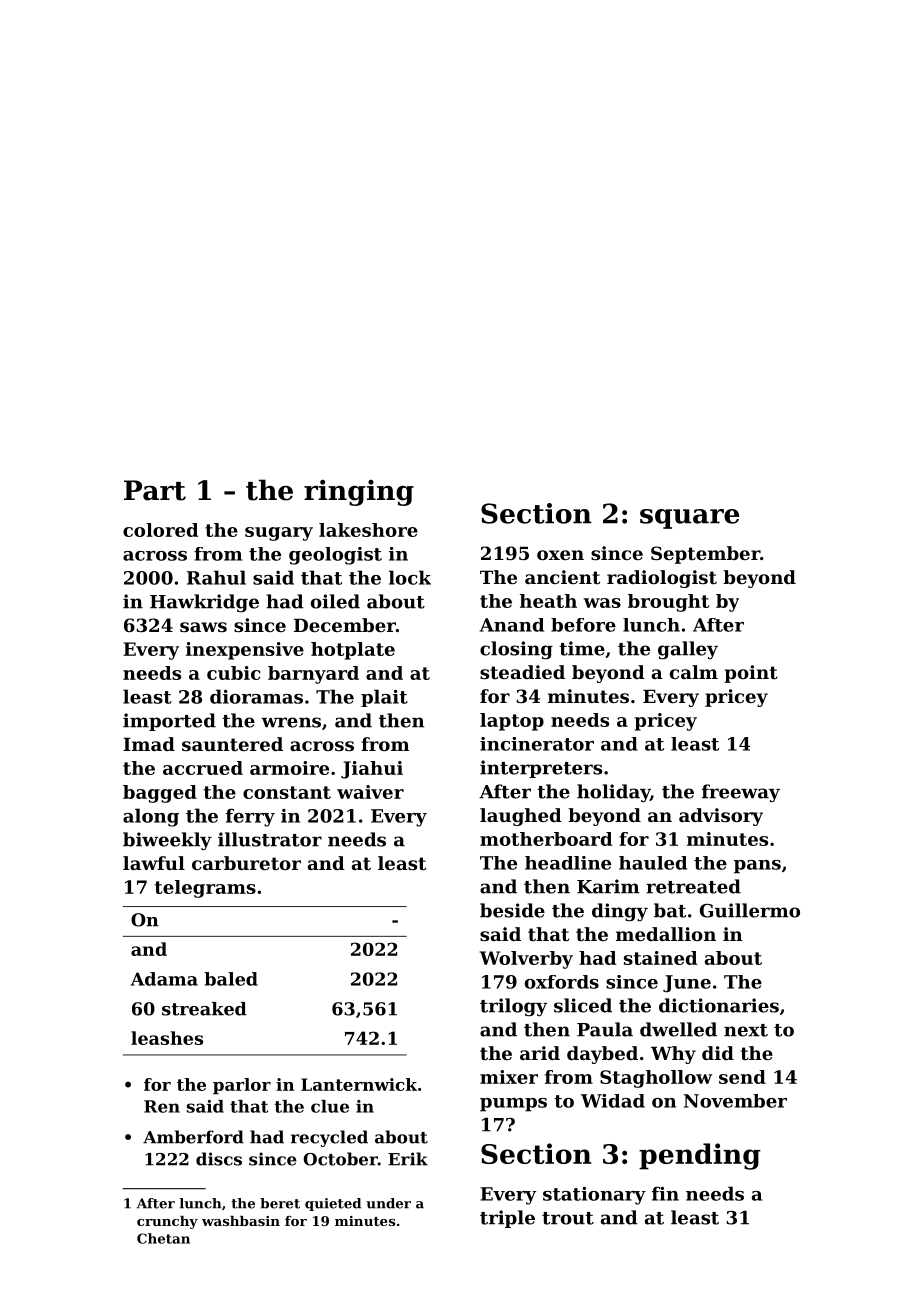 This page has width=924, height=1311. Describe the element at coordinates (287, 792) in the page. I see `constant` at that location.
